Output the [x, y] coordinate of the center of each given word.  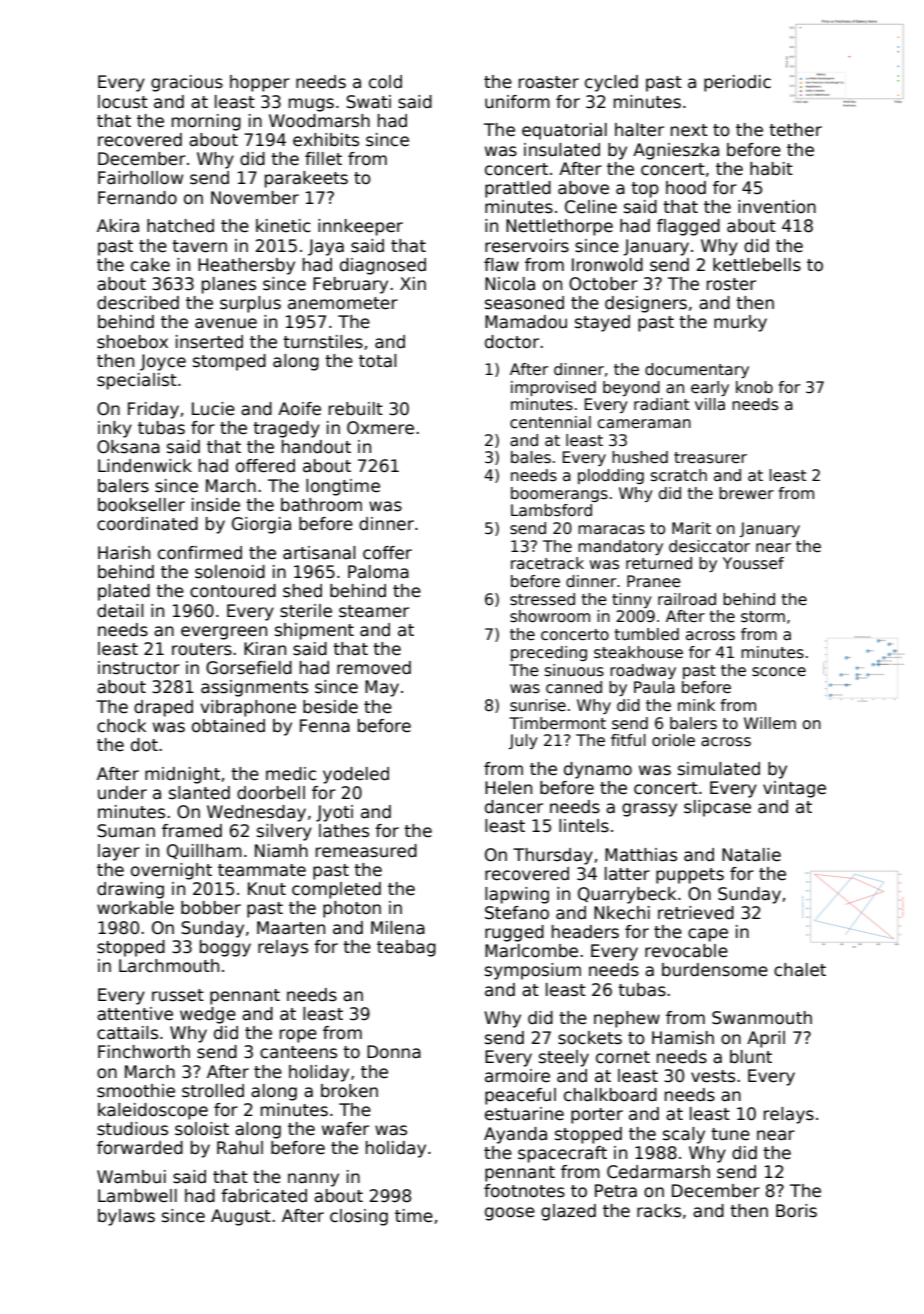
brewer [746, 493]
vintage [794, 789]
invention [777, 207]
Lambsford [551, 510]
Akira [118, 226]
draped [163, 708]
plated [124, 592]
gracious [187, 83]
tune [730, 1134]
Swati [368, 102]
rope [298, 1036]
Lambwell [137, 1196]
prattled [518, 189]
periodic [737, 83]
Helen [508, 788]
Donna [394, 1052]
